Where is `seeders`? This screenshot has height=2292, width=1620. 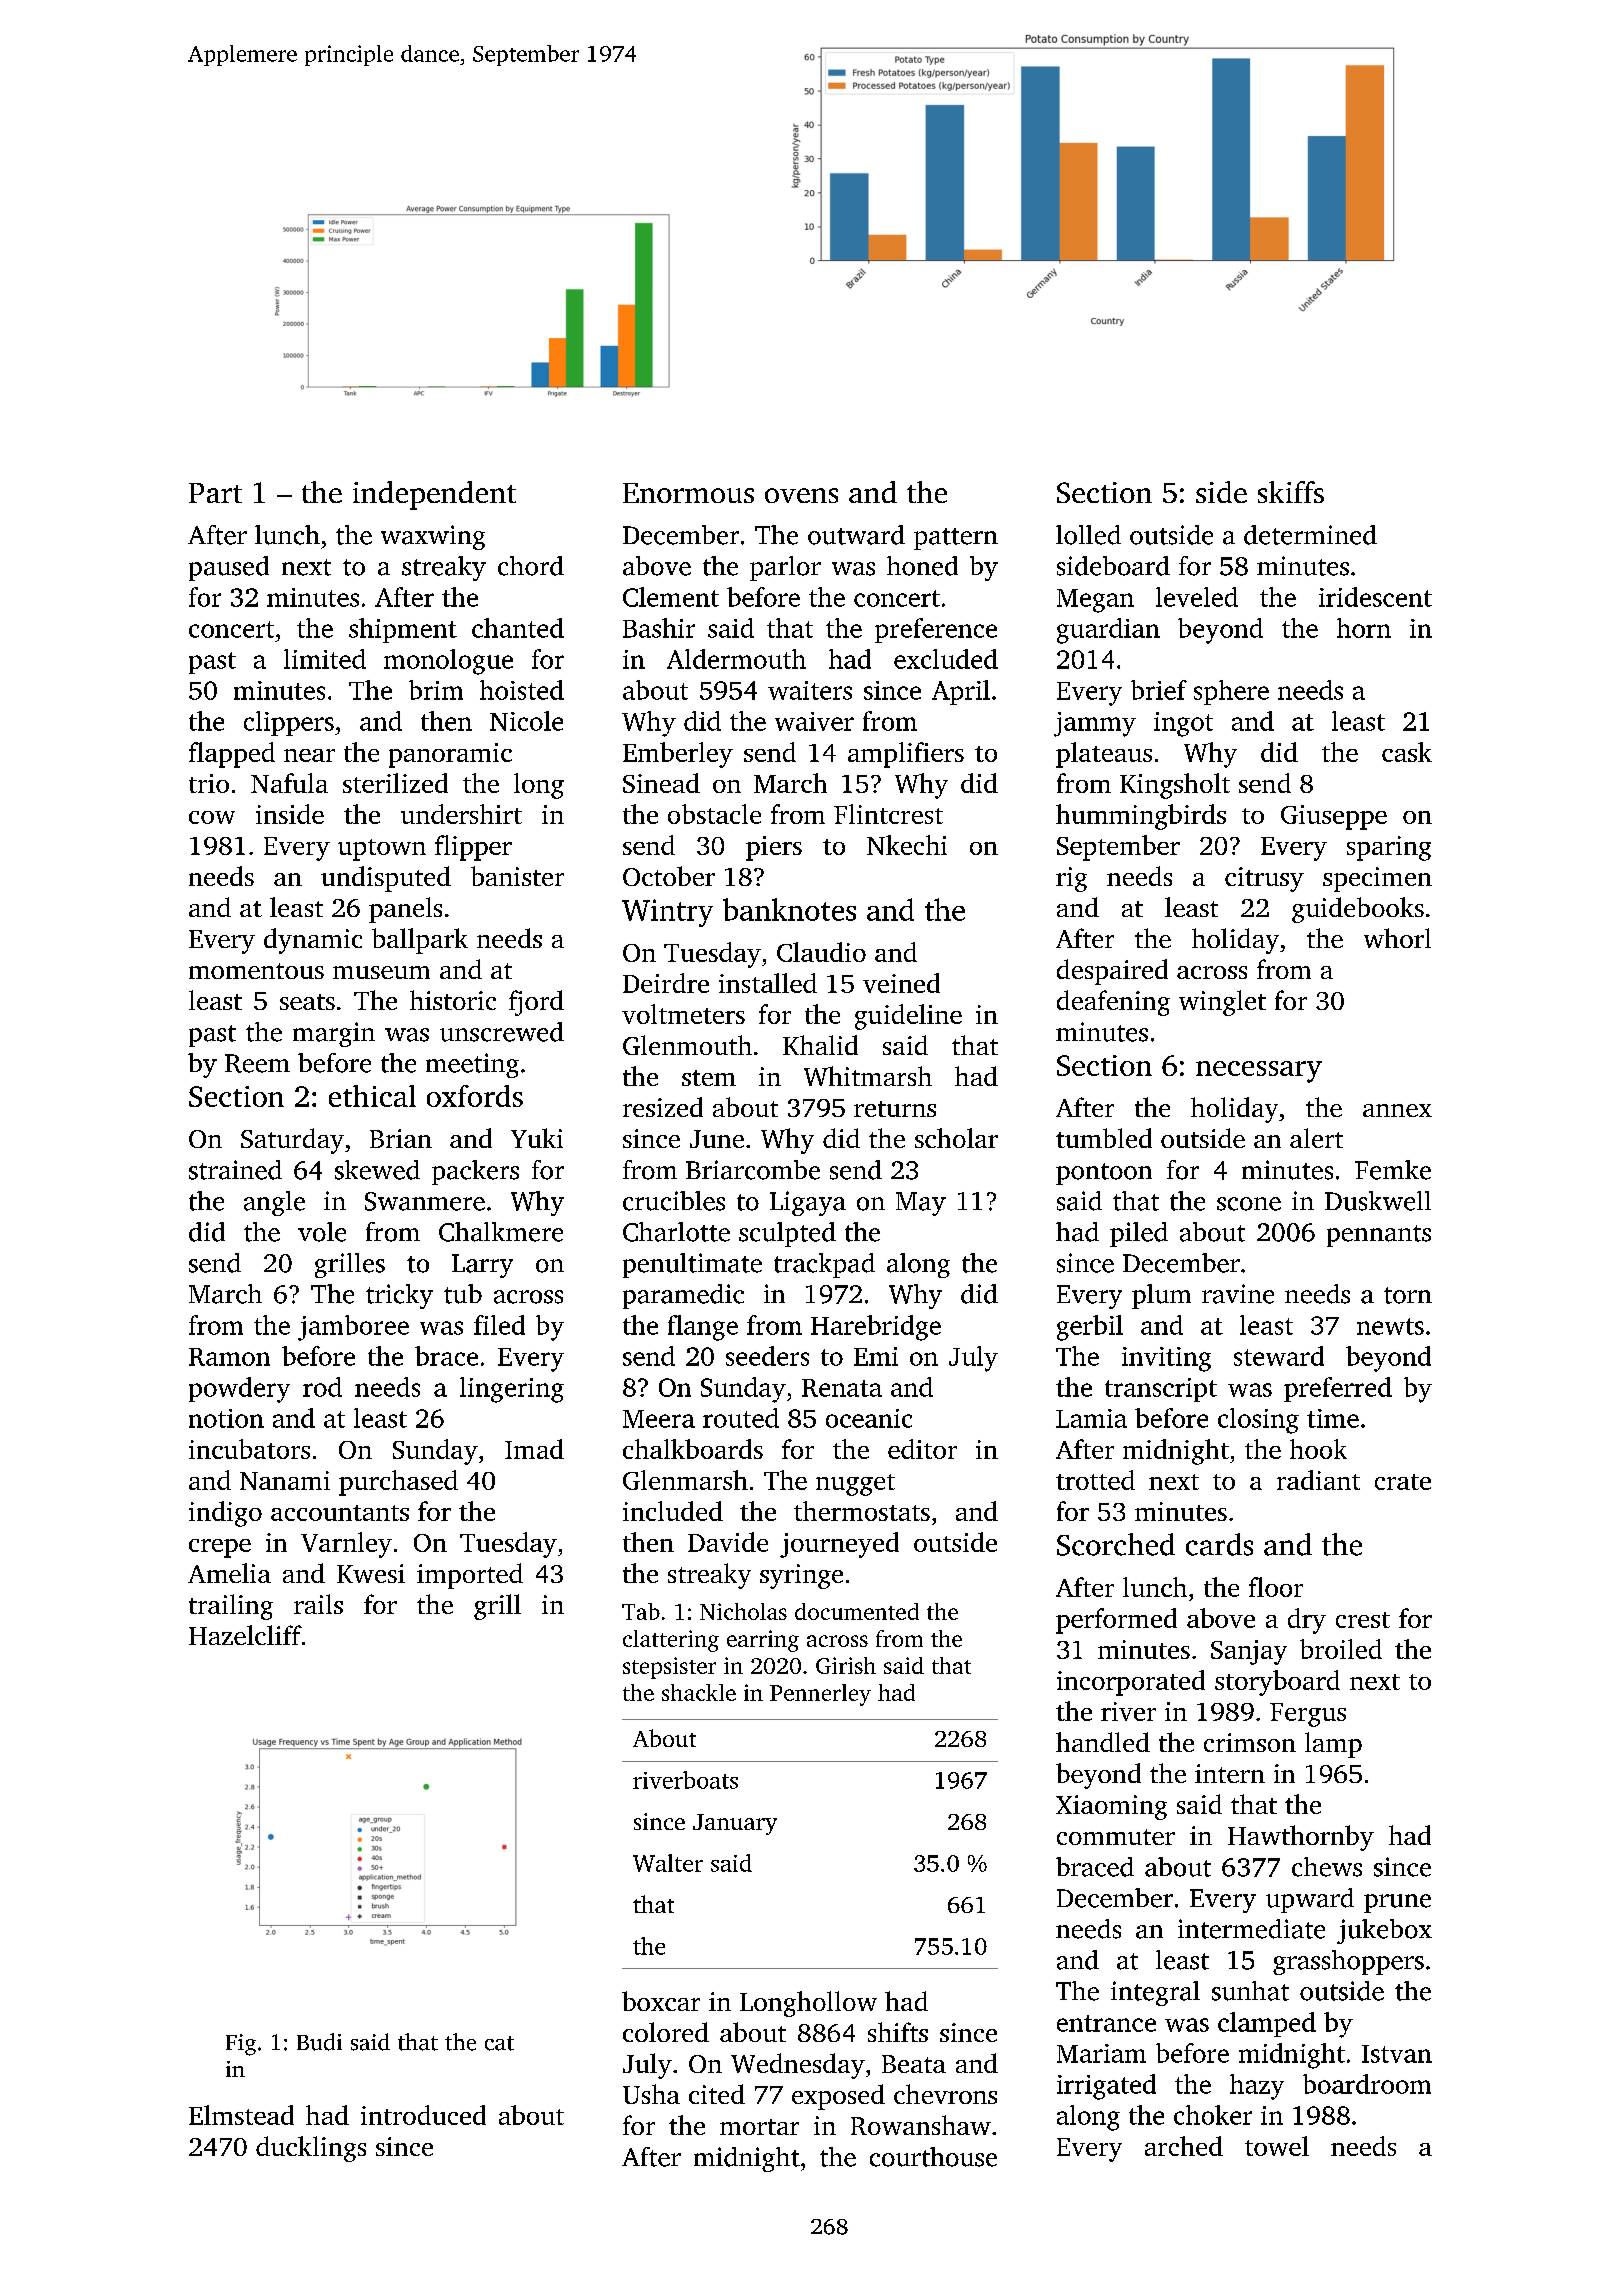 seeders is located at coordinates (767, 1356).
